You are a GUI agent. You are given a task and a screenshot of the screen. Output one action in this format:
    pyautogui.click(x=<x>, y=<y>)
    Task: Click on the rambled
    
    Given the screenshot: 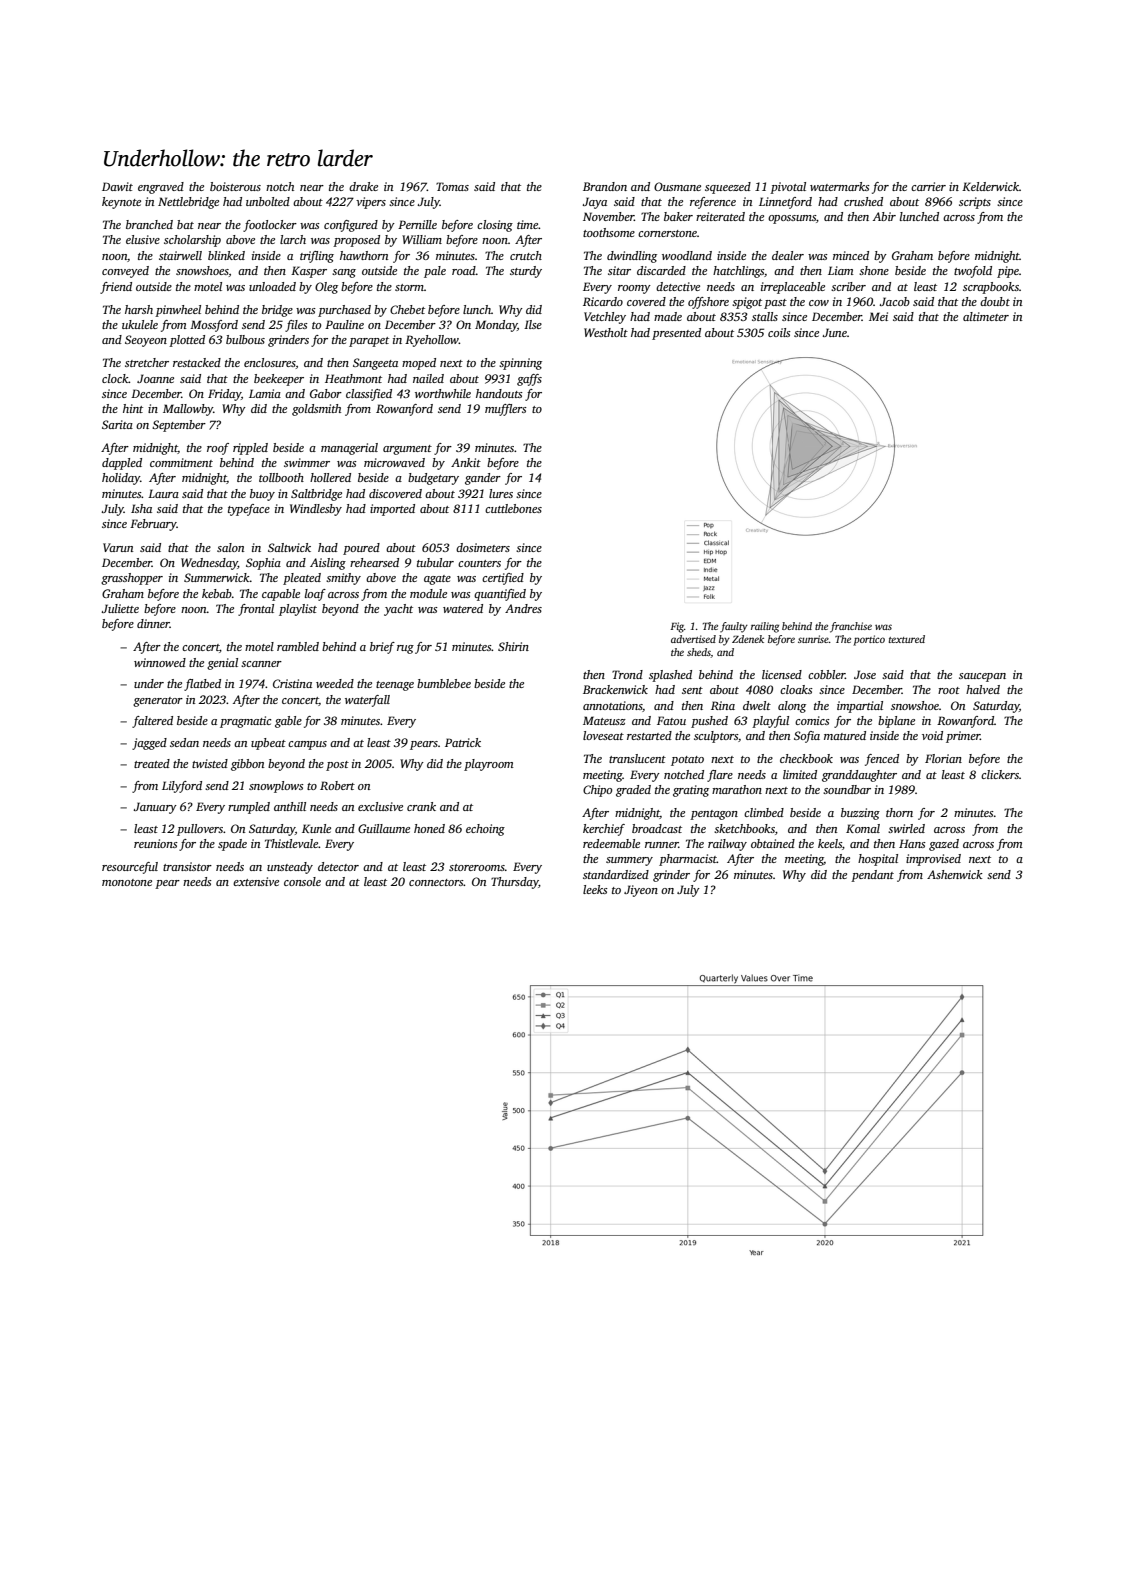 What is the action you would take?
    pyautogui.click(x=298, y=646)
